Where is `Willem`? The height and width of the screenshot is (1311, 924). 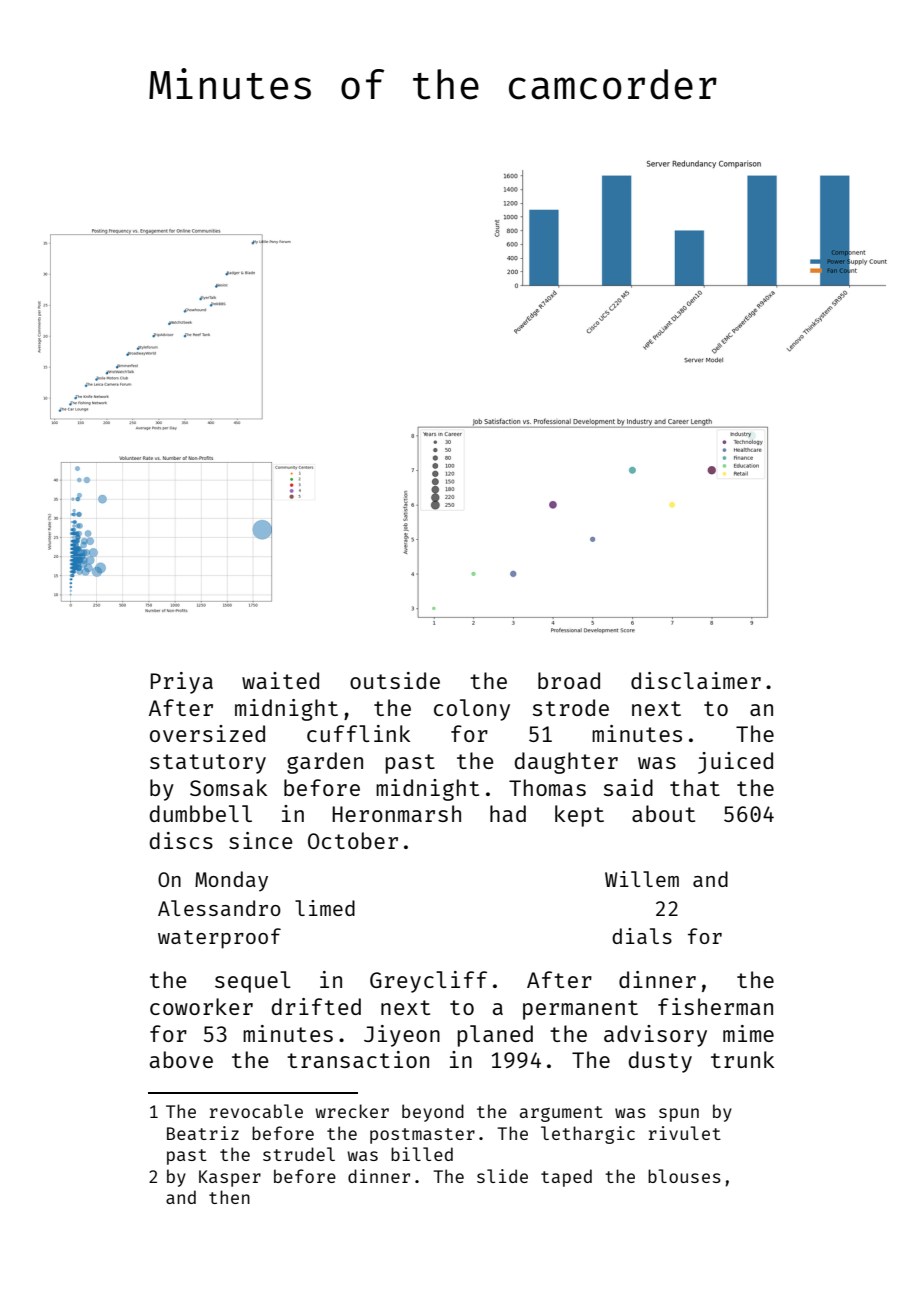 Willem is located at coordinates (642, 879).
